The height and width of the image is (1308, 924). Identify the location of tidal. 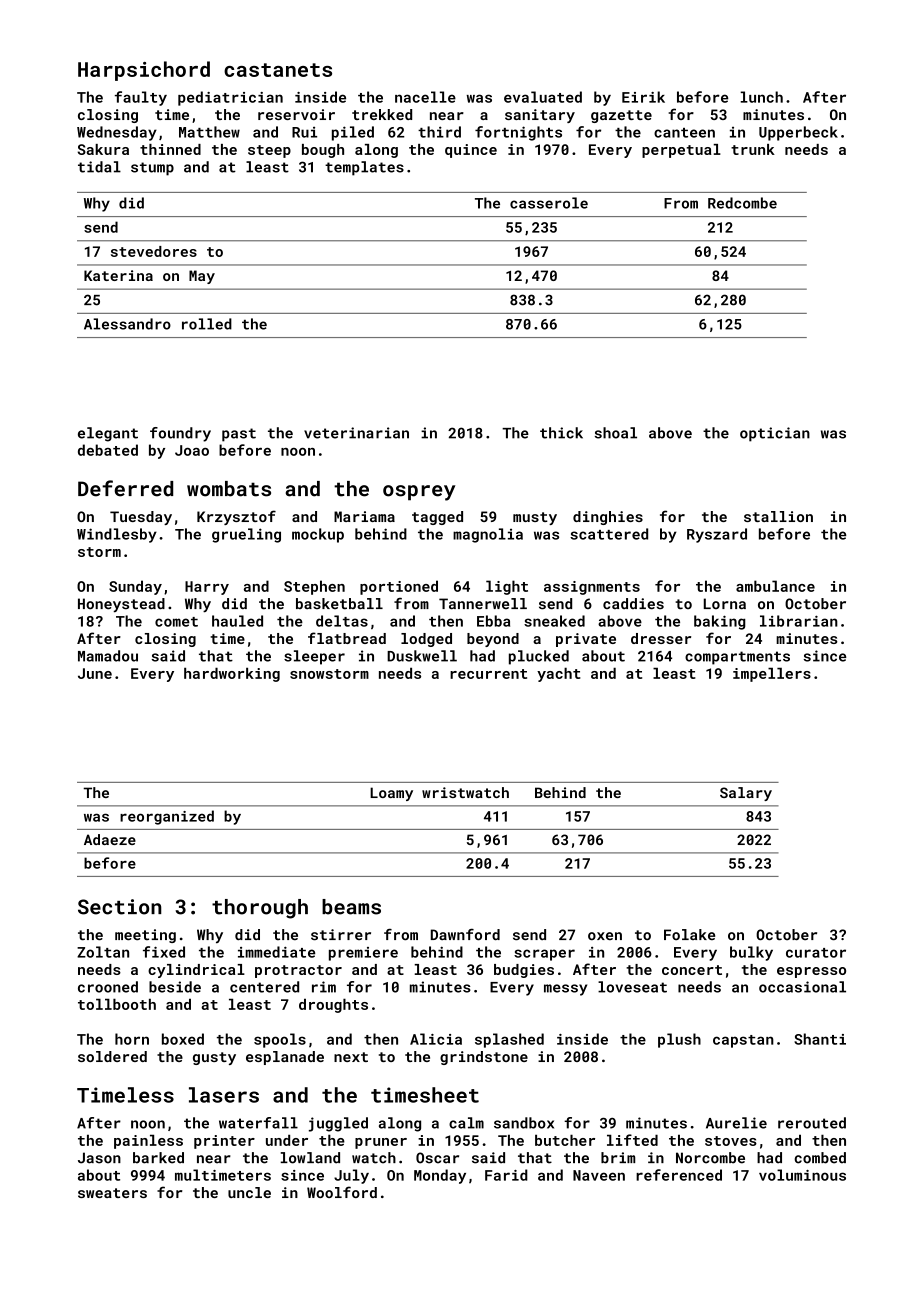
(99, 167).
